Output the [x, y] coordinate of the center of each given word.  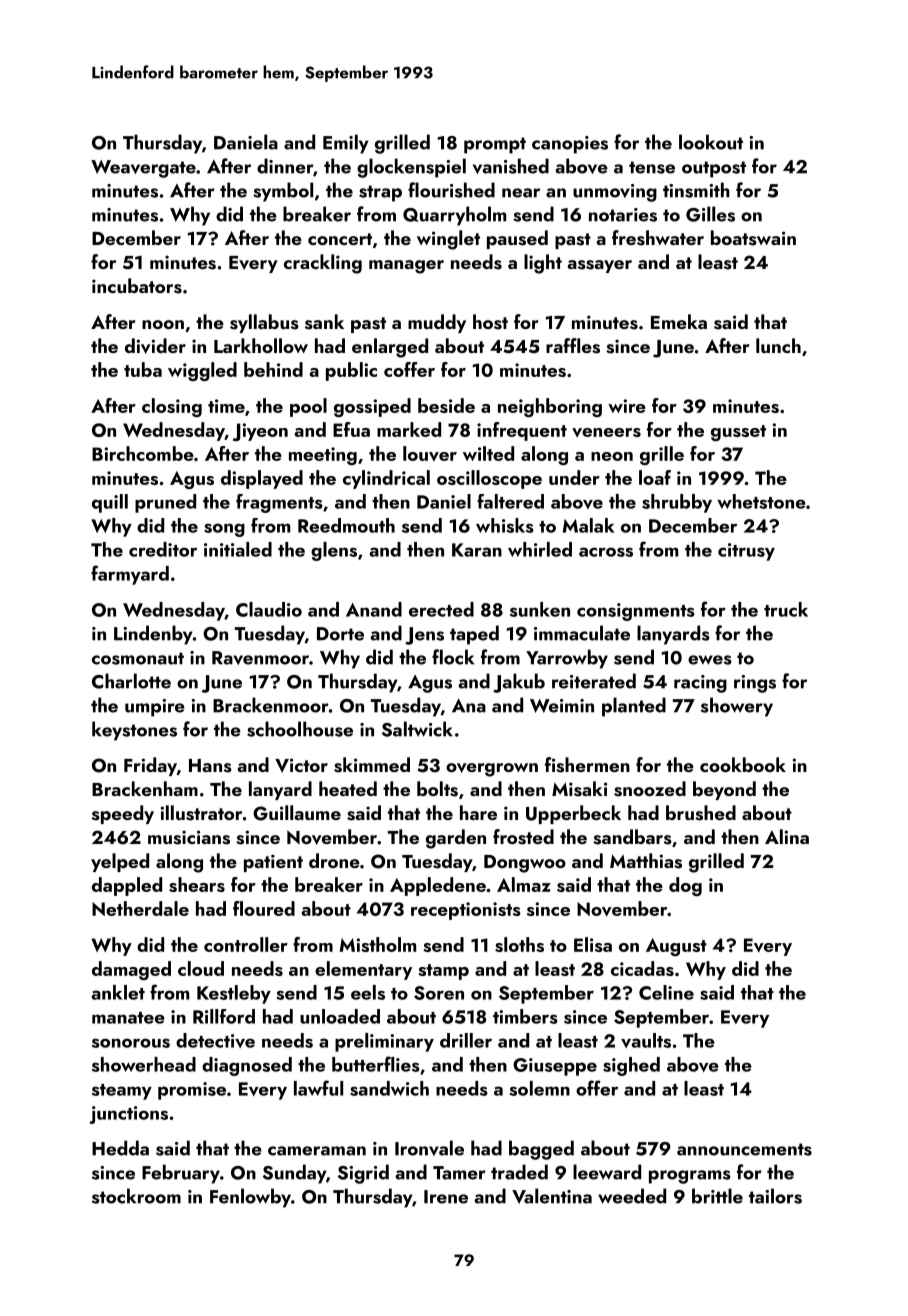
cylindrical [386, 479]
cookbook [743, 764]
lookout [711, 142]
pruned [165, 503]
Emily [346, 144]
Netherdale [140, 908]
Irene [446, 1197]
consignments [636, 612]
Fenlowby [250, 1198]
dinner [285, 166]
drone [334, 860]
